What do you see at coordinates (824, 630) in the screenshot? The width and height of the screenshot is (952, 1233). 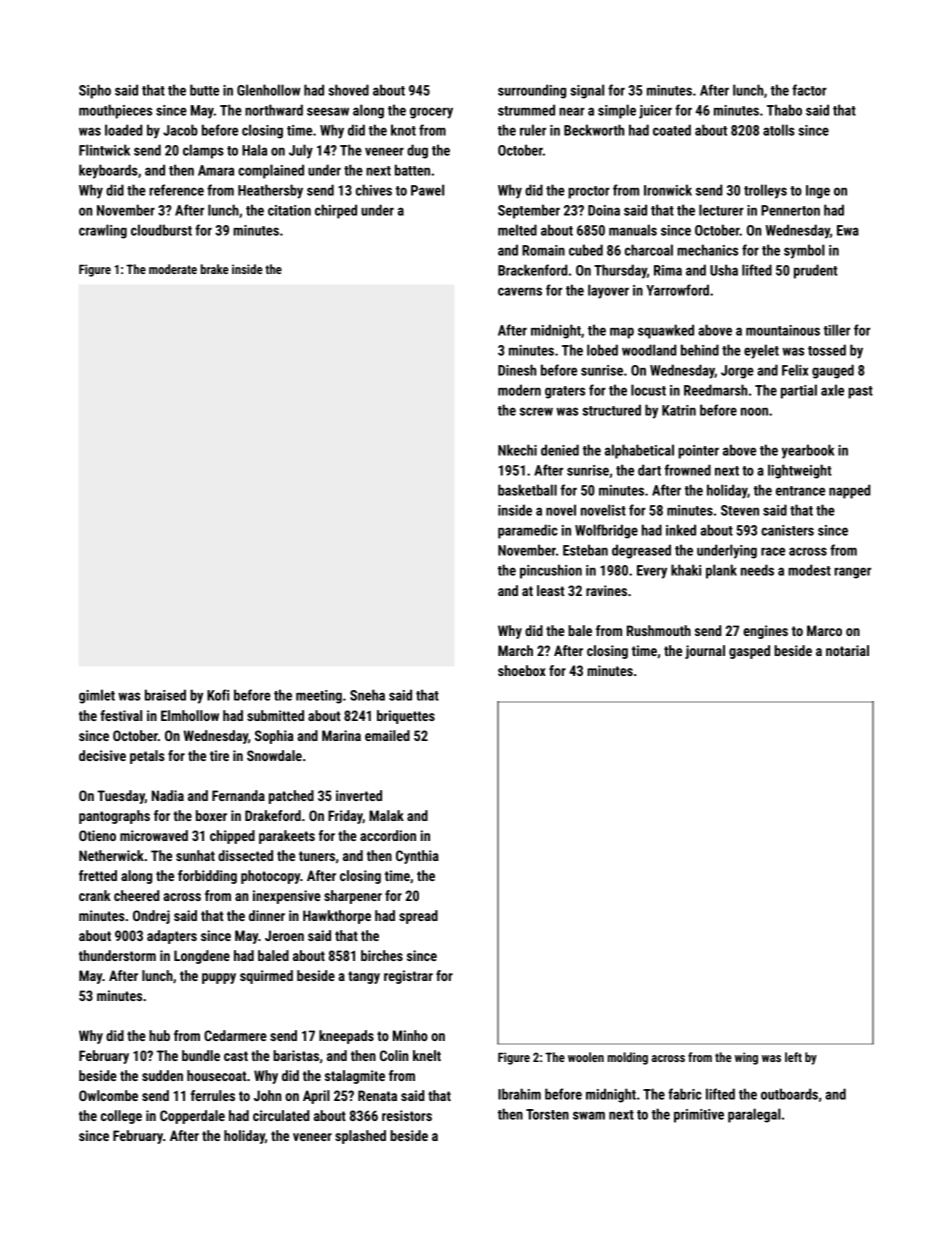 I see `Marco` at bounding box center [824, 630].
